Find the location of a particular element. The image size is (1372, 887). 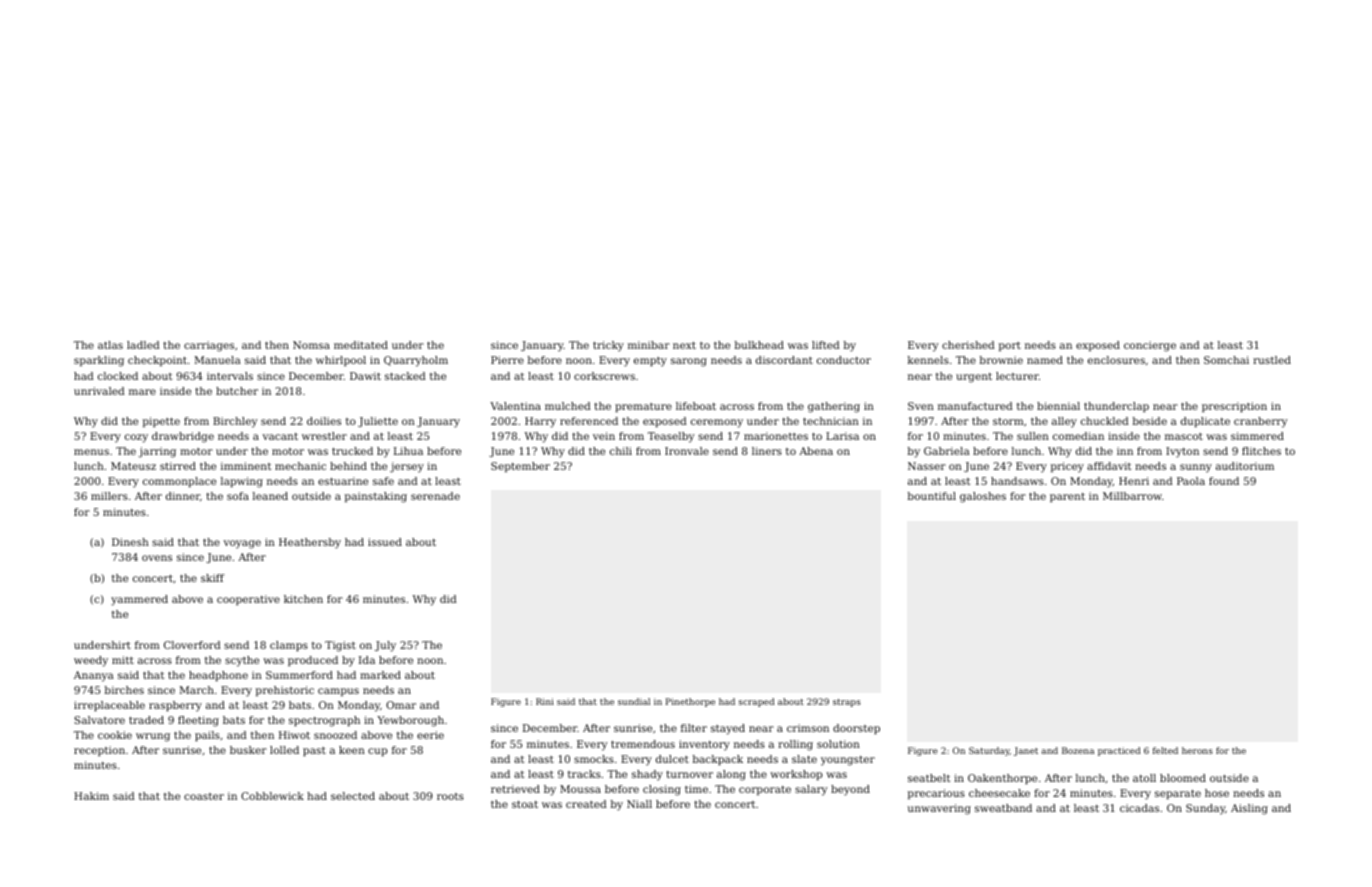

liners is located at coordinates (767, 451).
